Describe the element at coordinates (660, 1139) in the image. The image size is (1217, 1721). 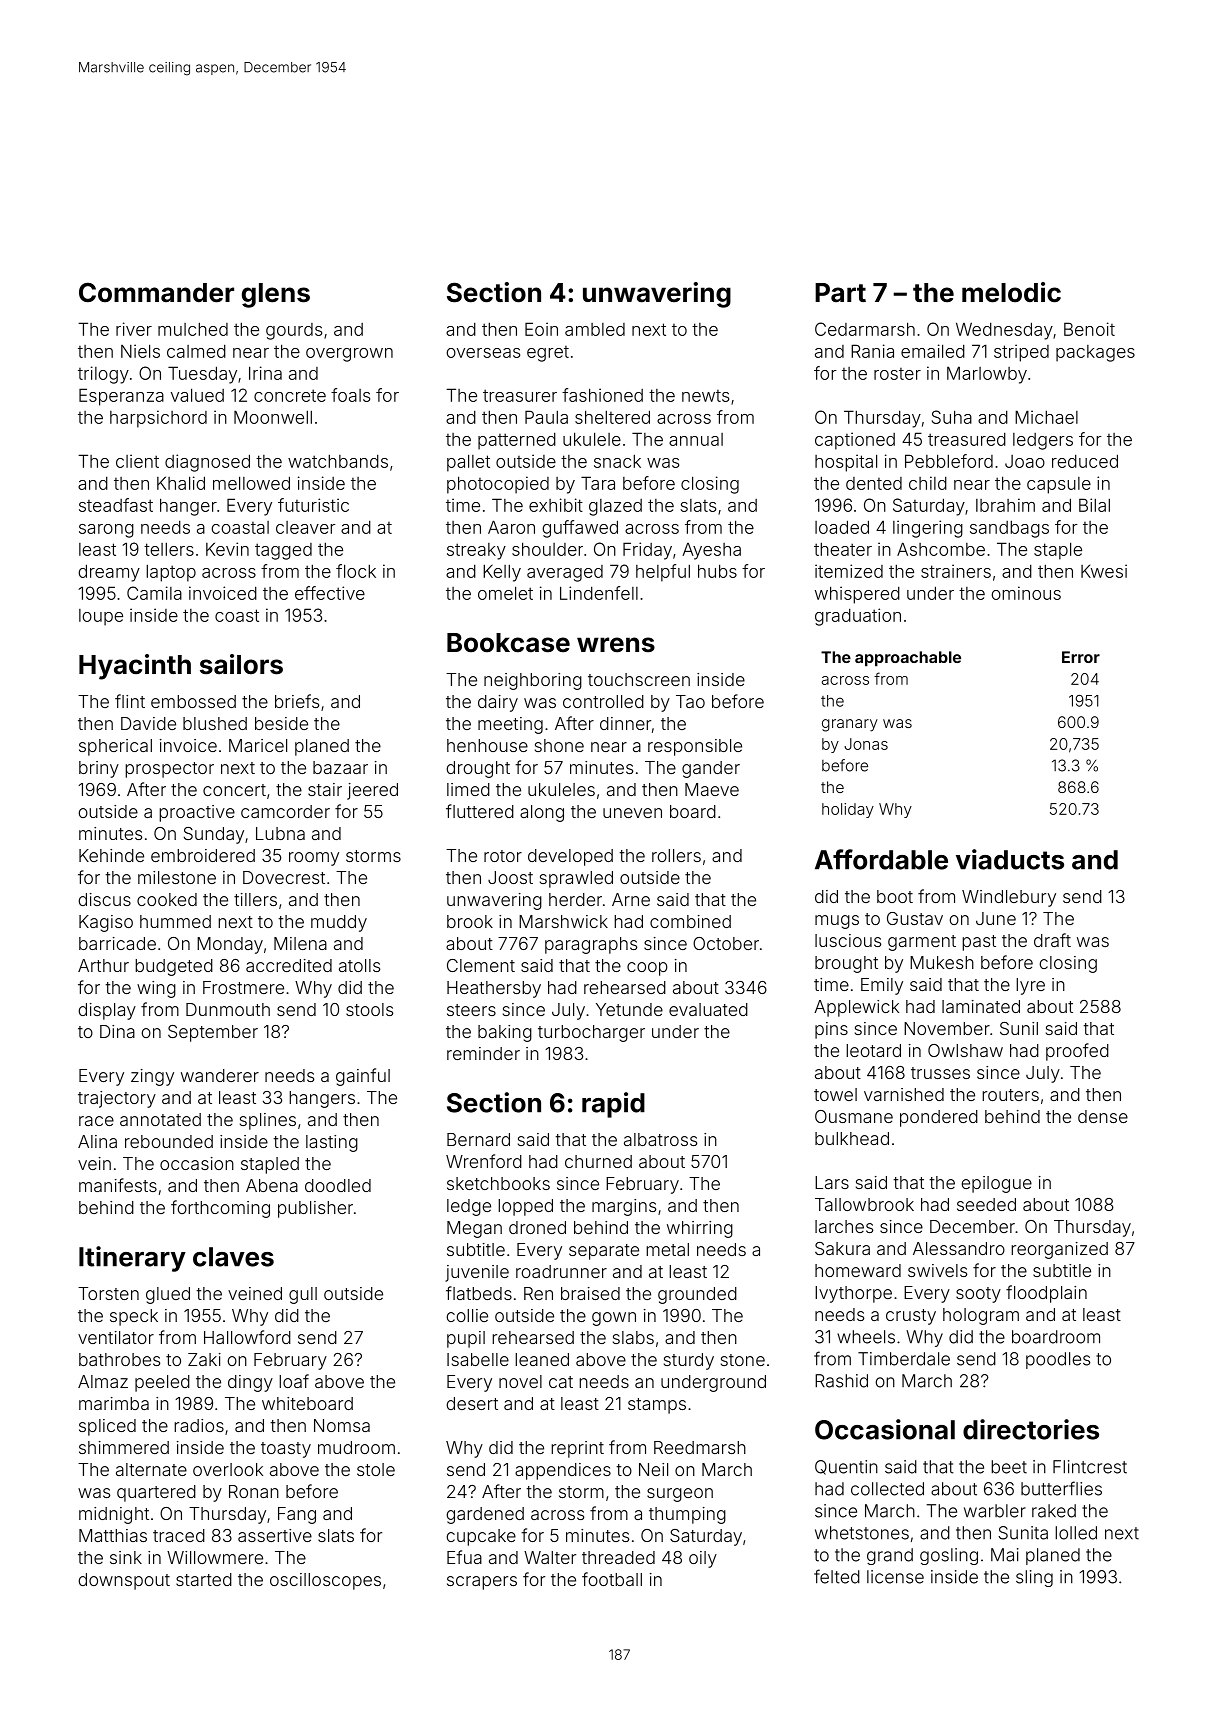
I see `albatross` at that location.
